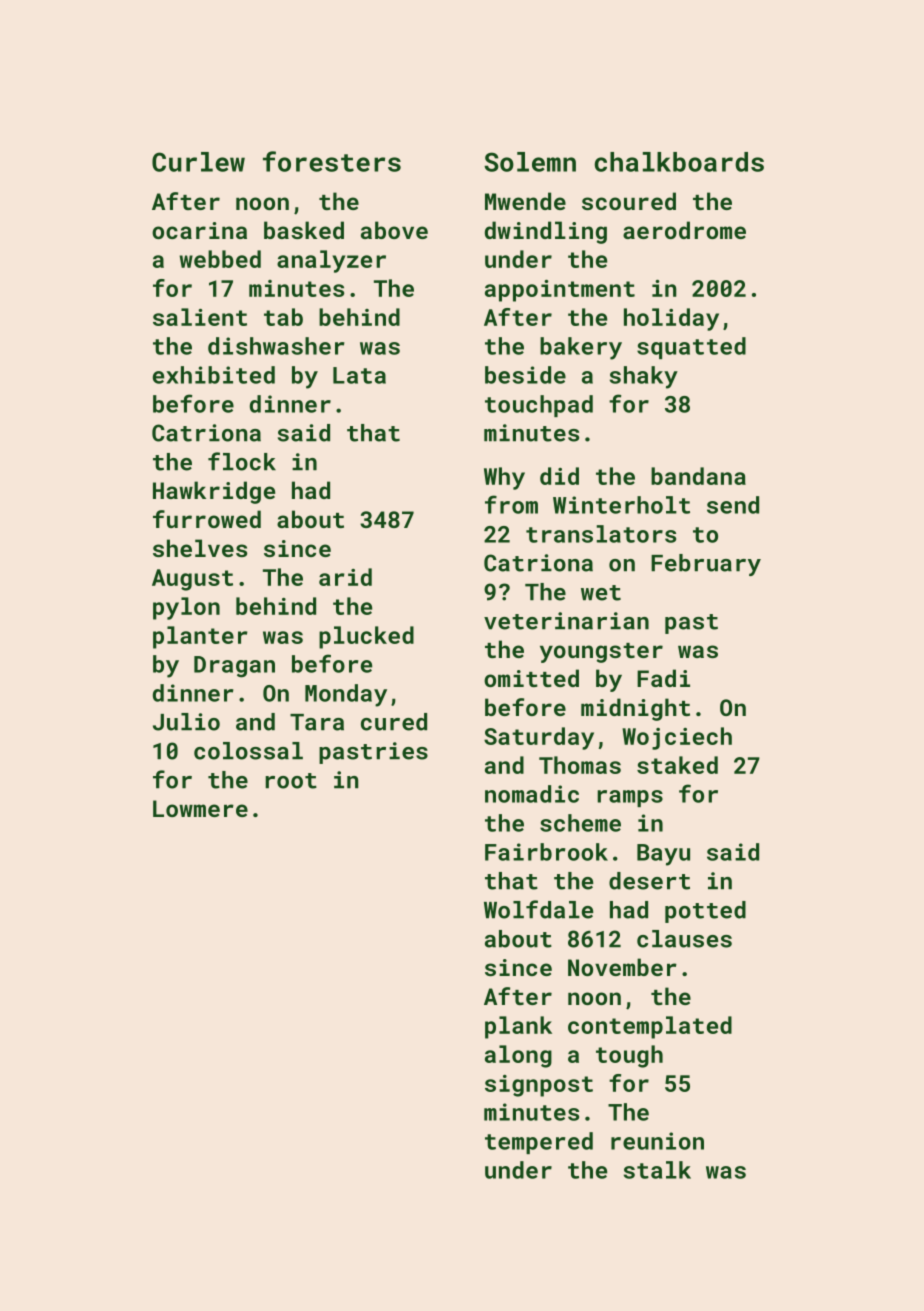 The width and height of the screenshot is (924, 1311). I want to click on chalkboards, so click(679, 162).
